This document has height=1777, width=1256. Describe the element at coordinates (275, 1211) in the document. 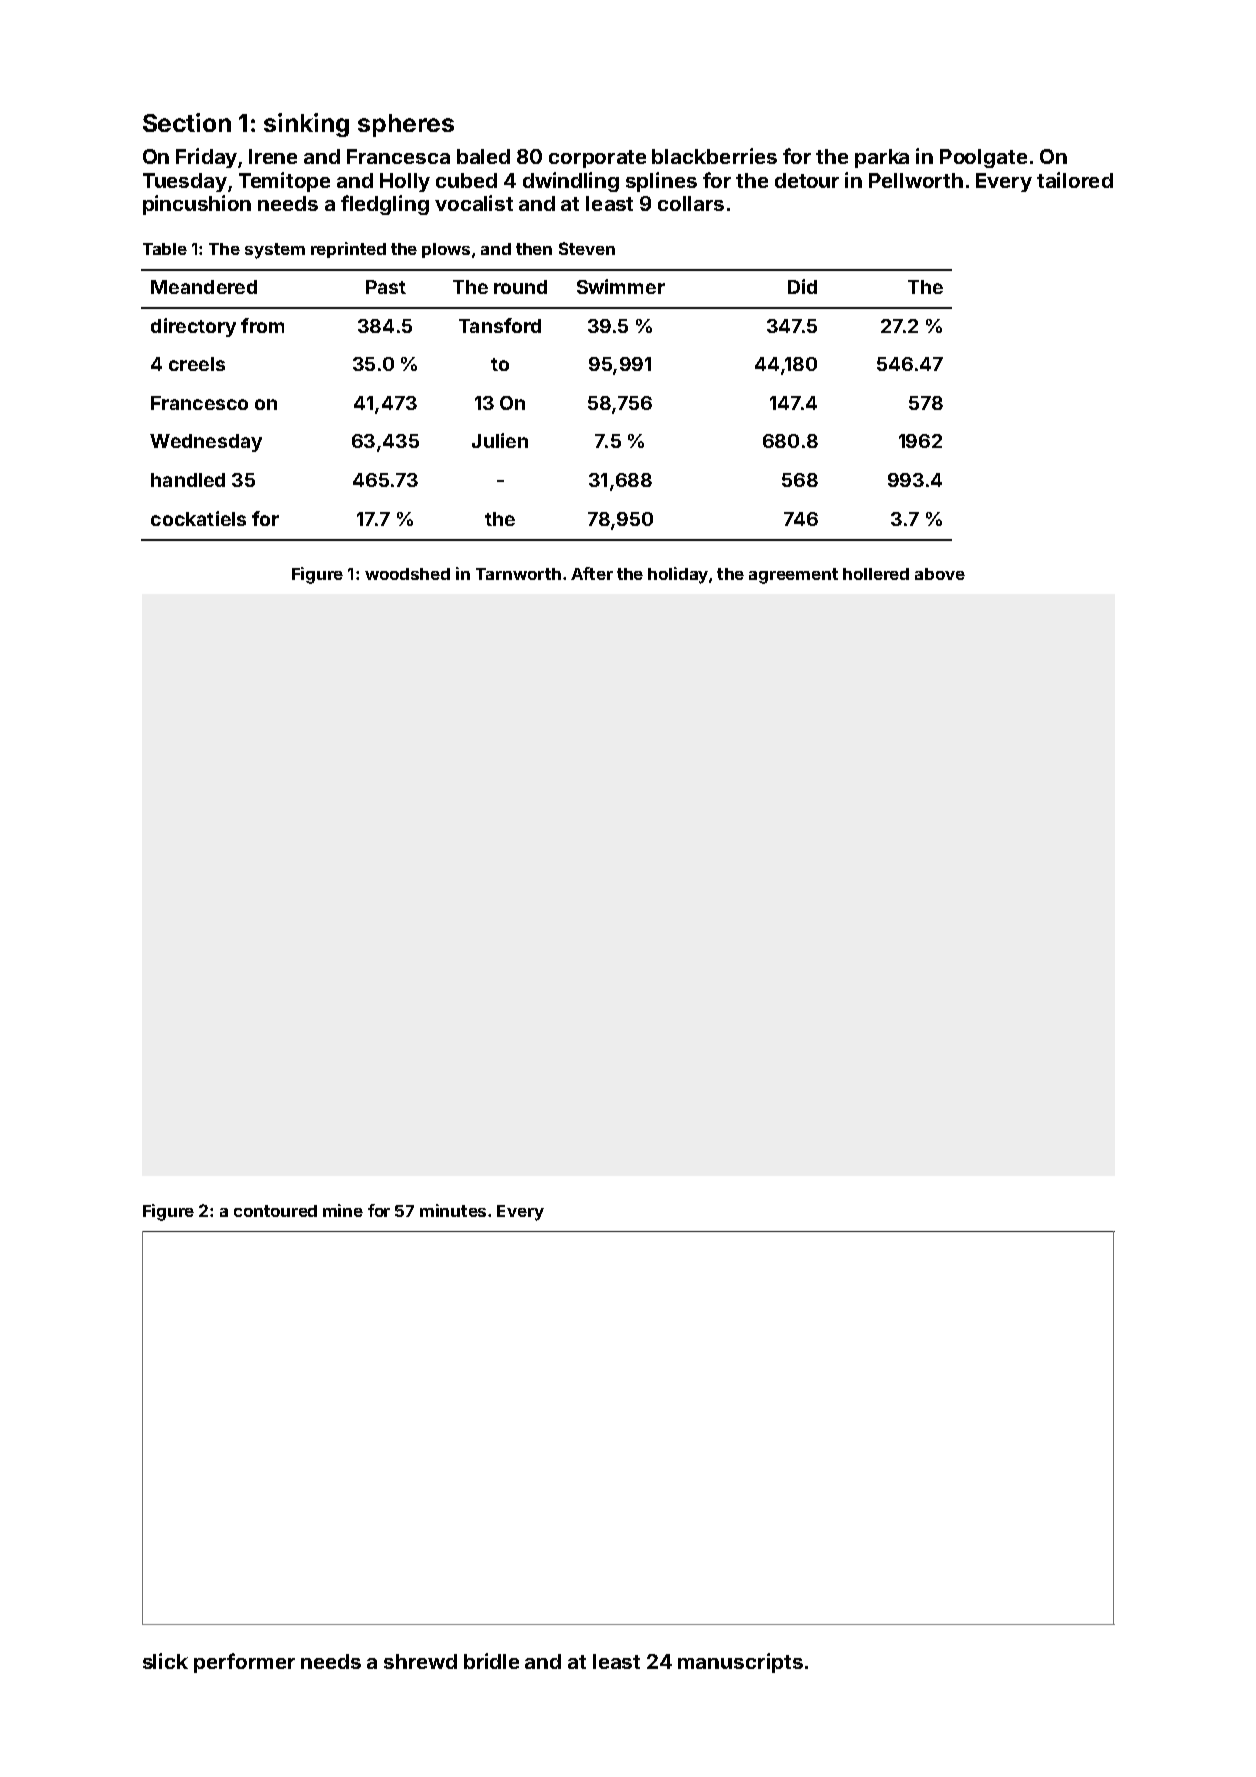

I see `contoured` at that location.
